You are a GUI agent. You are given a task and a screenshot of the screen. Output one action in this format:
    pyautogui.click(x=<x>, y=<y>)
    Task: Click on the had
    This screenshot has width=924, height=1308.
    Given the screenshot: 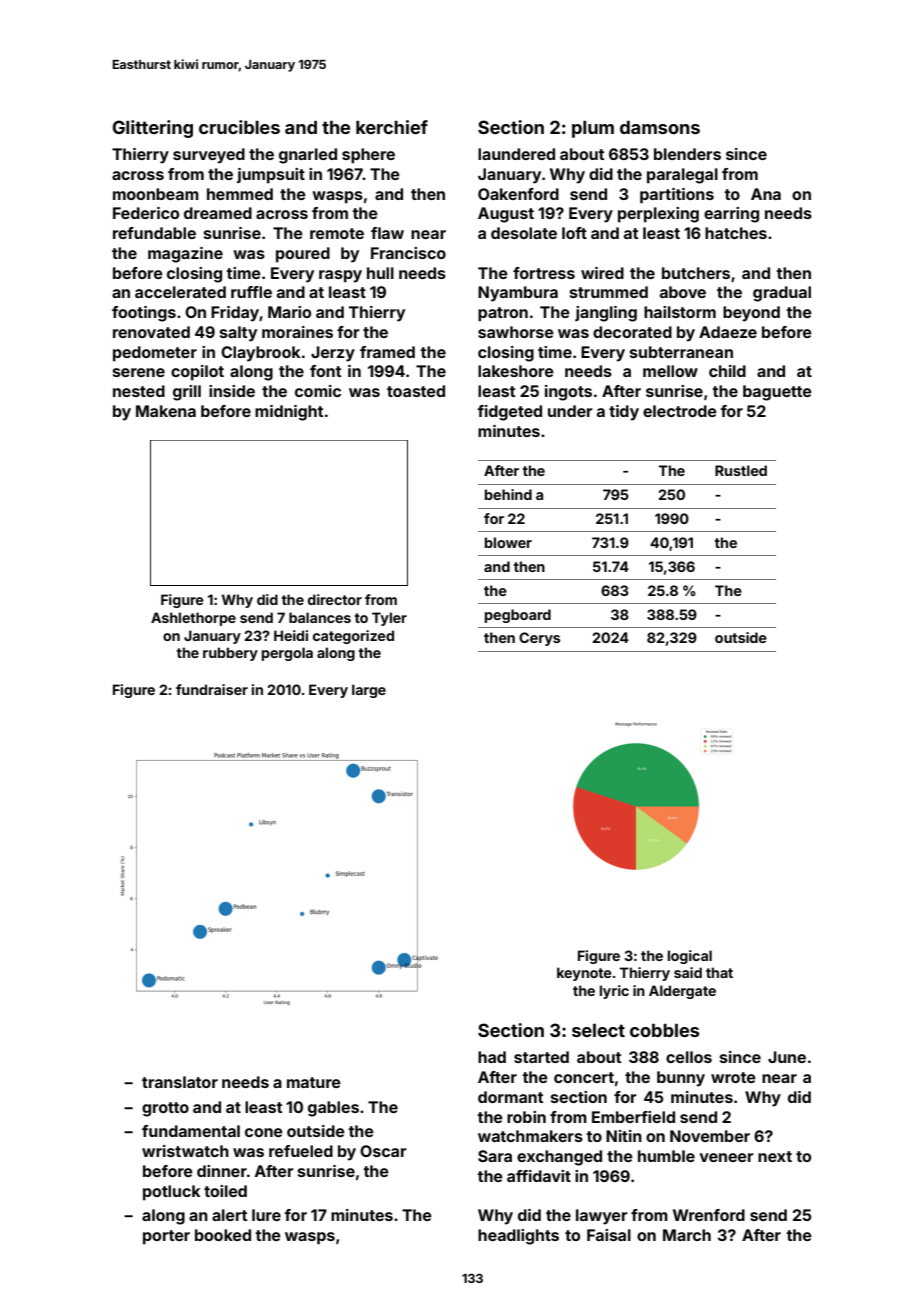 What is the action you would take?
    pyautogui.click(x=492, y=1057)
